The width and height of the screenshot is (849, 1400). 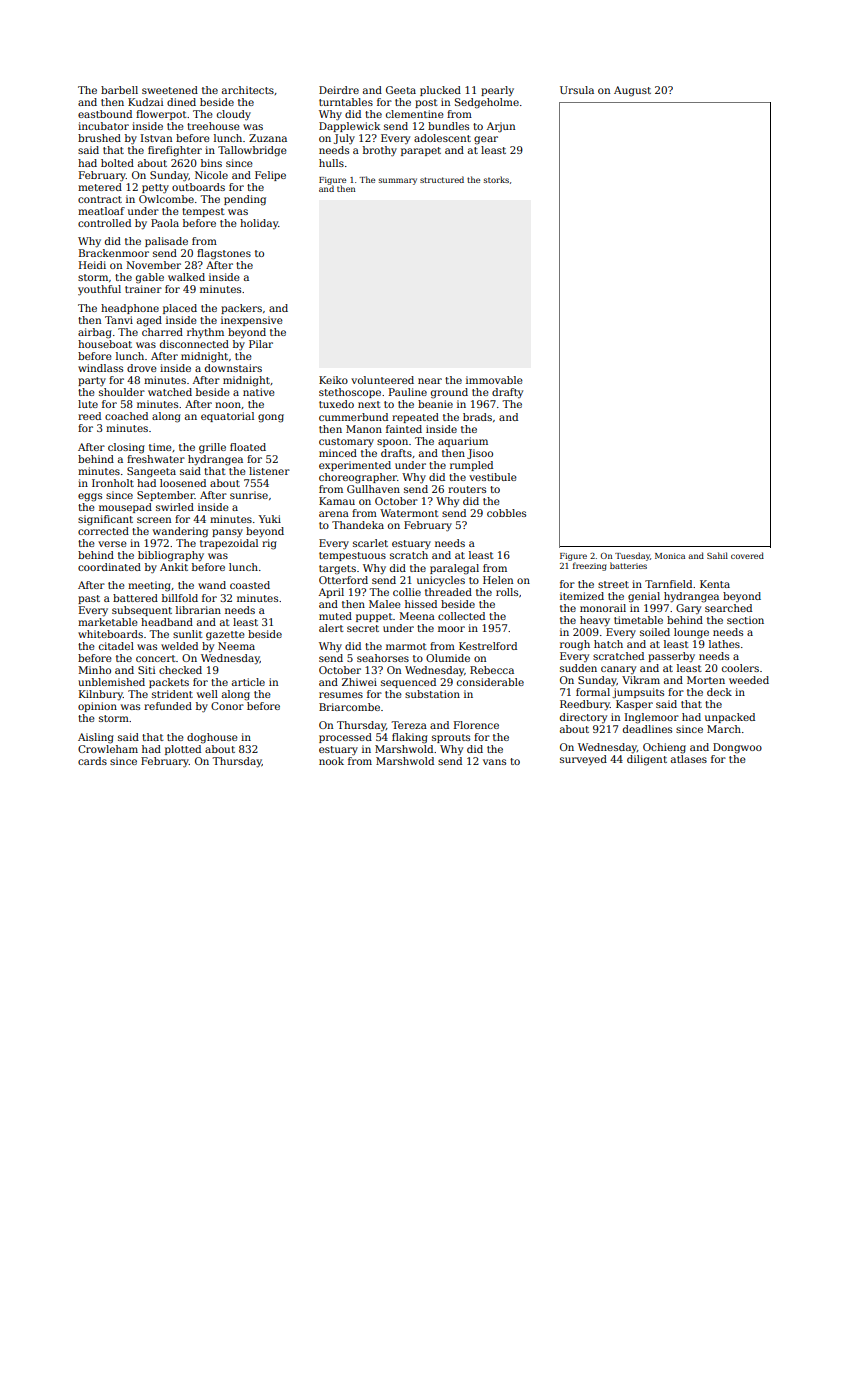 I want to click on sunrise, so click(x=249, y=495).
